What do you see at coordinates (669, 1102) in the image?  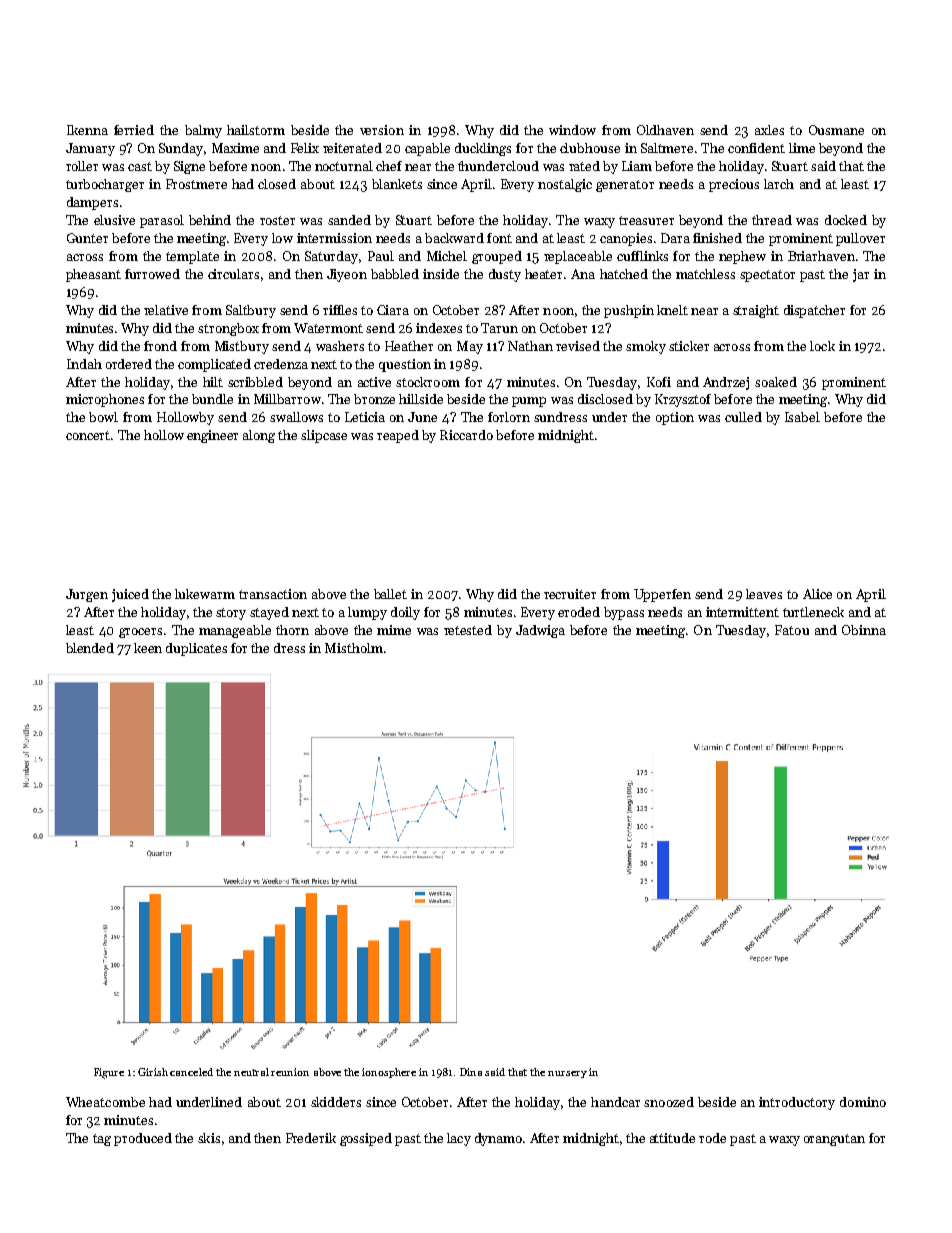 I see `snoozed` at bounding box center [669, 1102].
